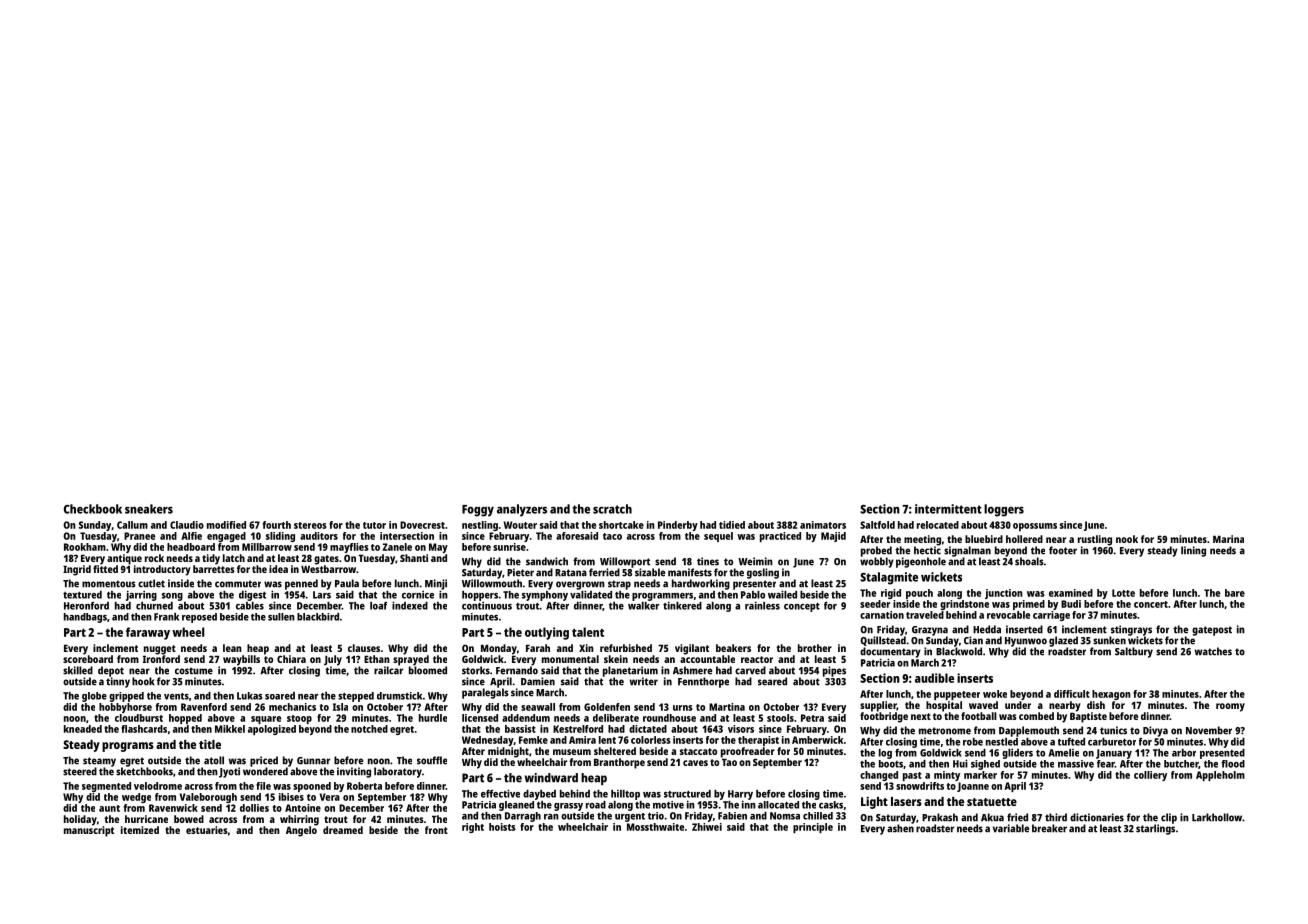 The width and height of the screenshot is (1308, 924). I want to click on roomy, so click(1230, 707).
